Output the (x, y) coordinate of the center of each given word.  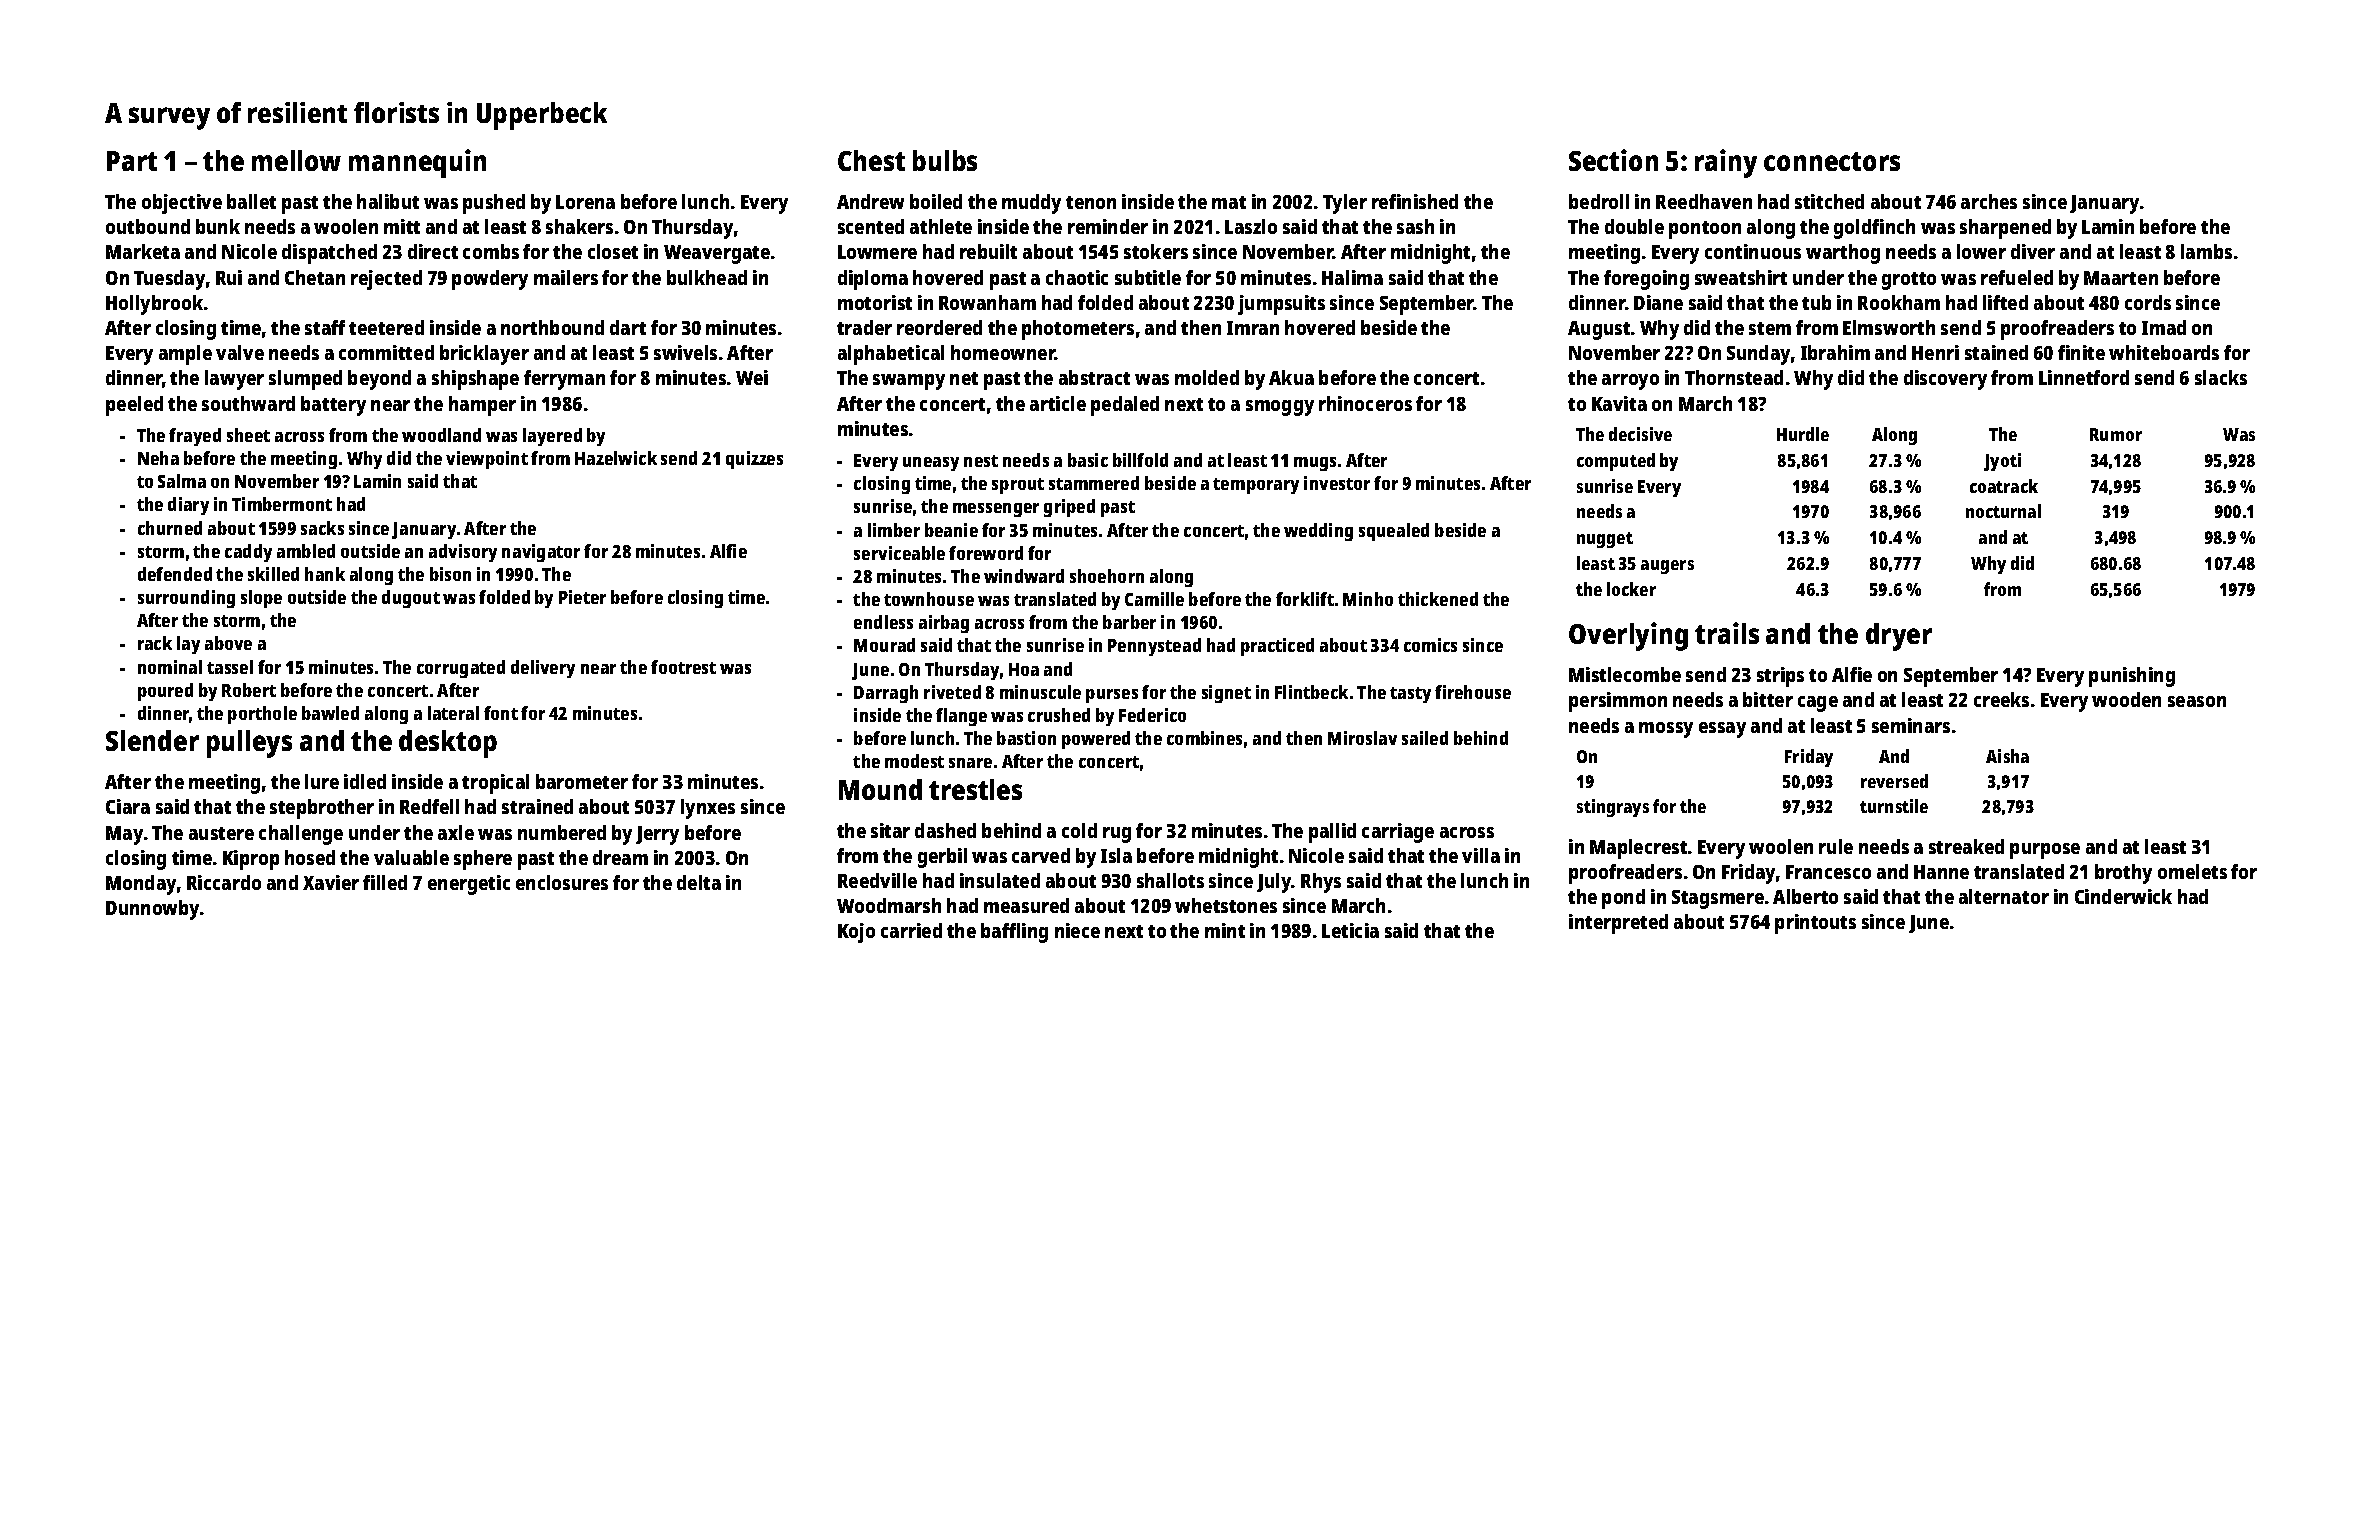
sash (1415, 226)
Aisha (2007, 756)
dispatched (329, 254)
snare (970, 763)
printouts (1815, 924)
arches (1989, 201)
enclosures (562, 882)
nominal (170, 667)
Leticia (1350, 930)
